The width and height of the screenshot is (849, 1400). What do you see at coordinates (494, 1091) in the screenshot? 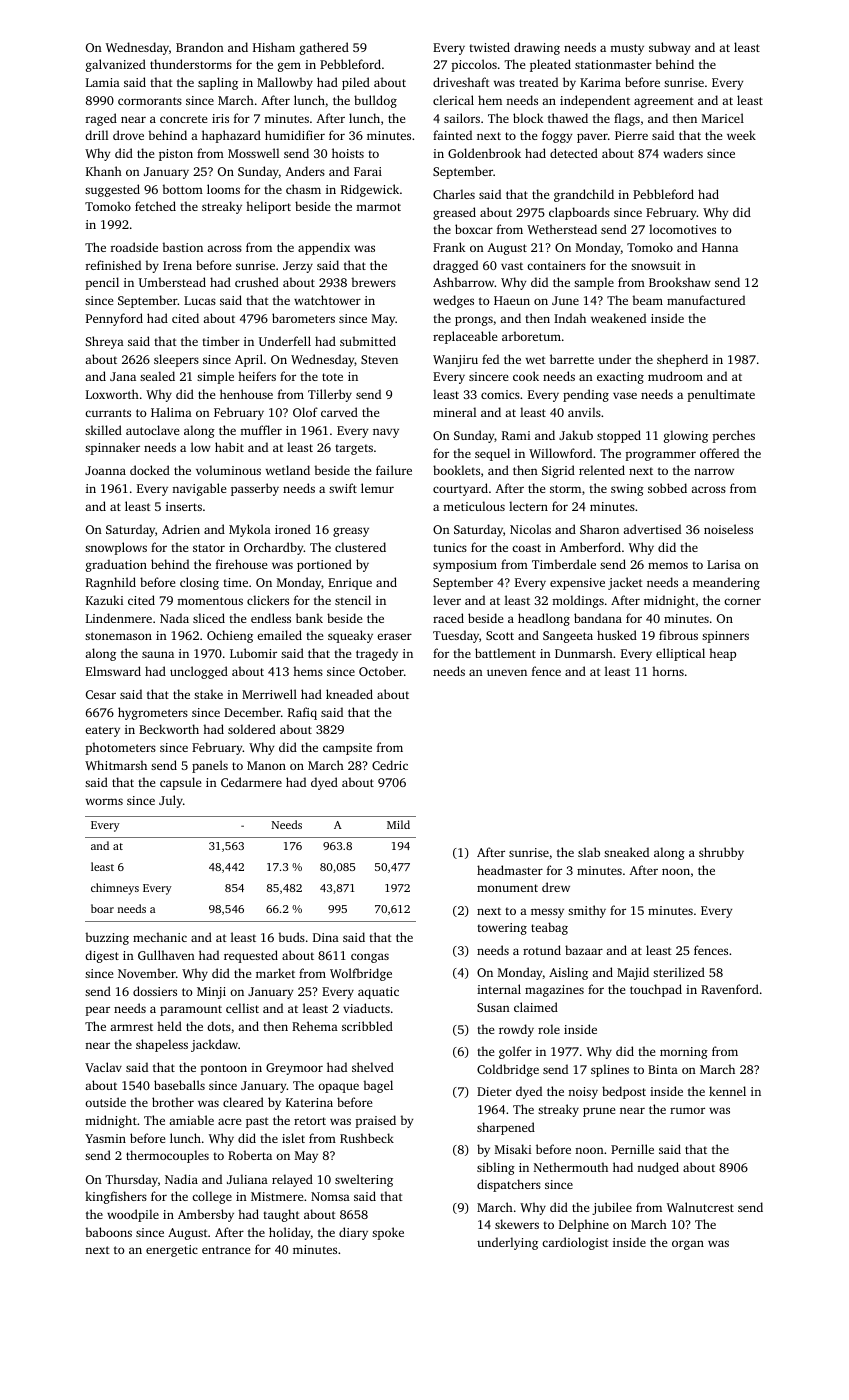
I see `Dieter` at bounding box center [494, 1091].
